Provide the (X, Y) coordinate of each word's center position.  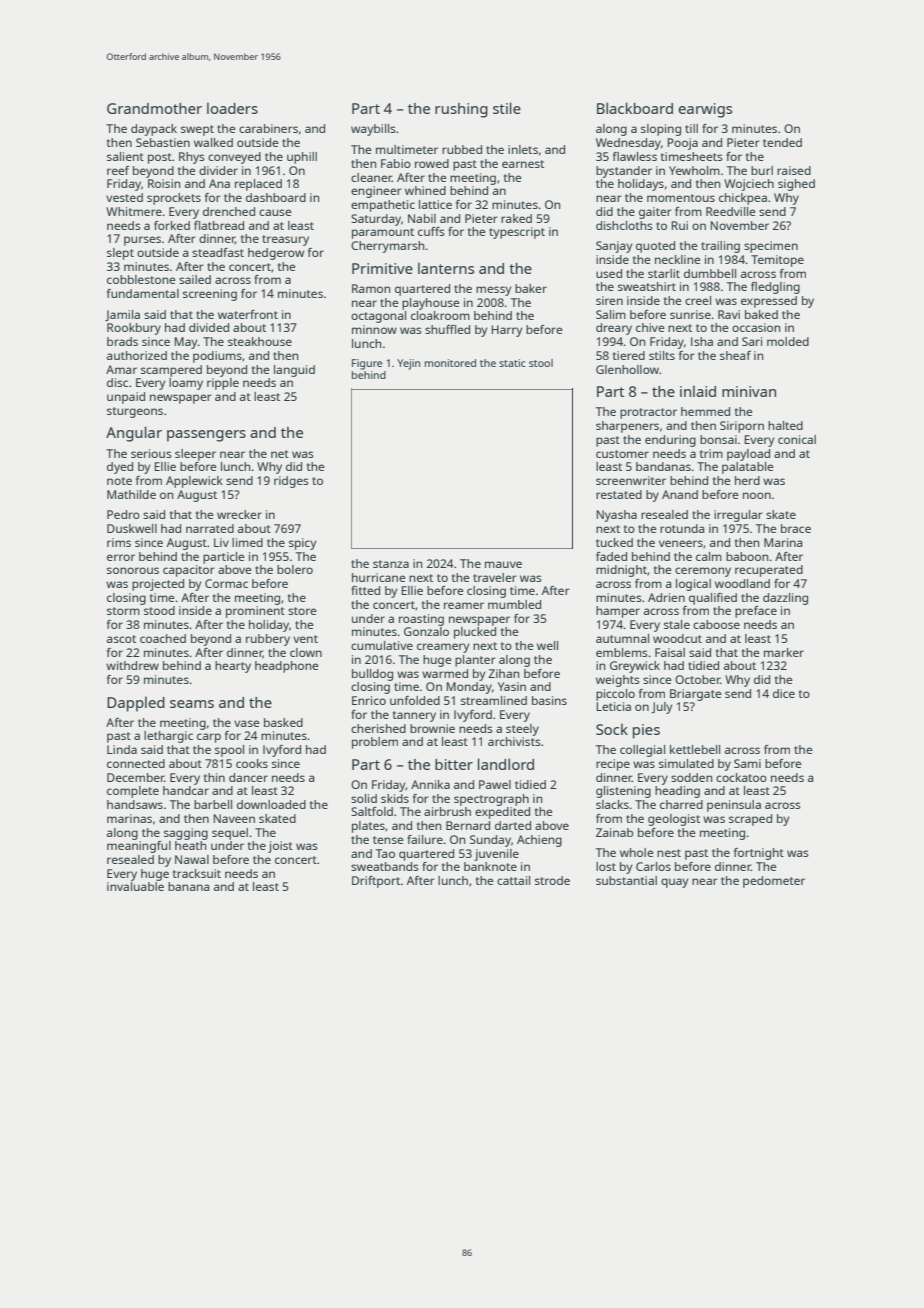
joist (280, 847)
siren (609, 300)
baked (761, 314)
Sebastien (163, 142)
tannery (414, 716)
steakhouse (260, 341)
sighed (796, 185)
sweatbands (385, 866)
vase (247, 723)
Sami (747, 763)
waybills (373, 130)
